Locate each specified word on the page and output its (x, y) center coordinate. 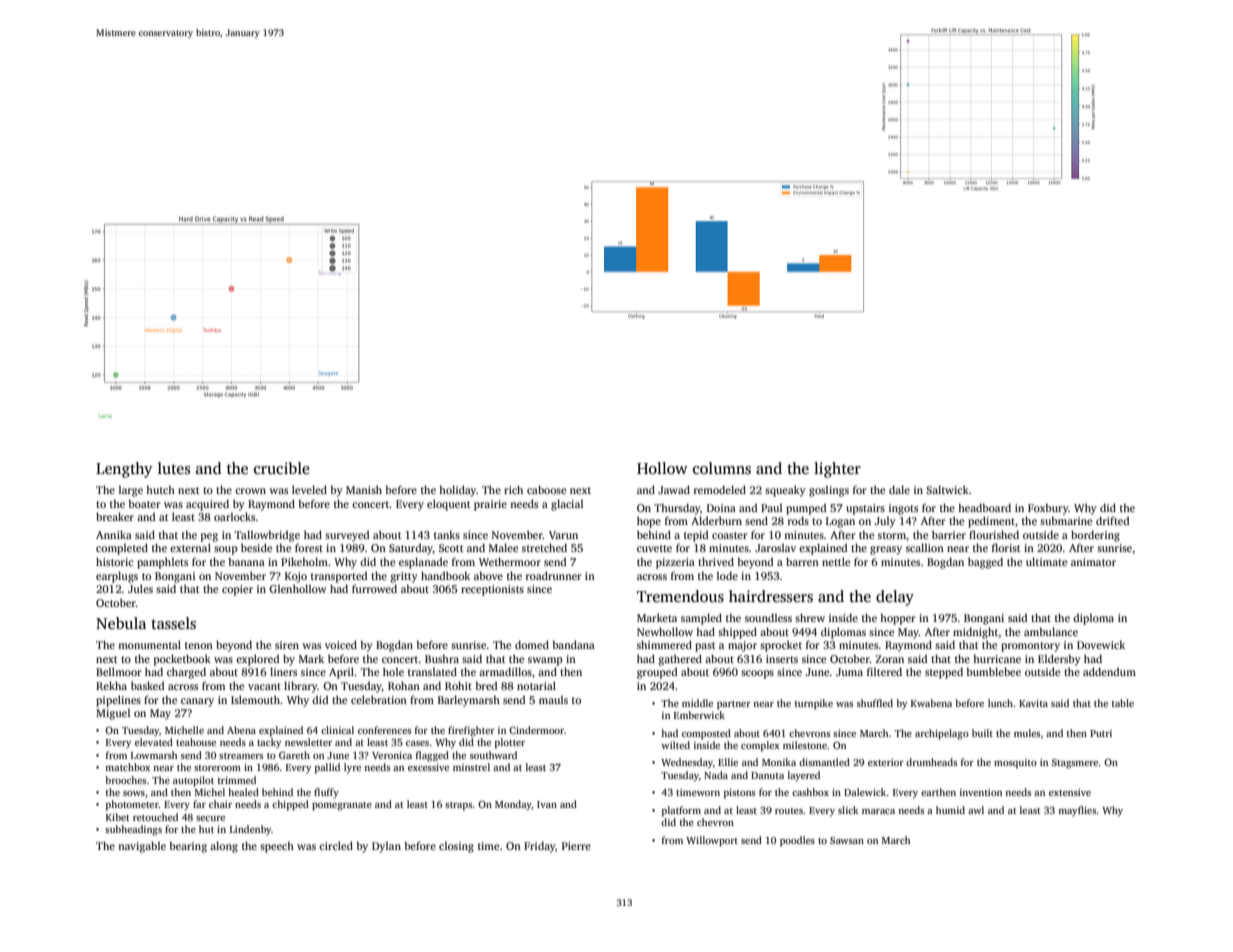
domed (532, 644)
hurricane (997, 658)
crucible (282, 468)
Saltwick (947, 489)
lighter (837, 470)
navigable (142, 847)
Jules (140, 588)
